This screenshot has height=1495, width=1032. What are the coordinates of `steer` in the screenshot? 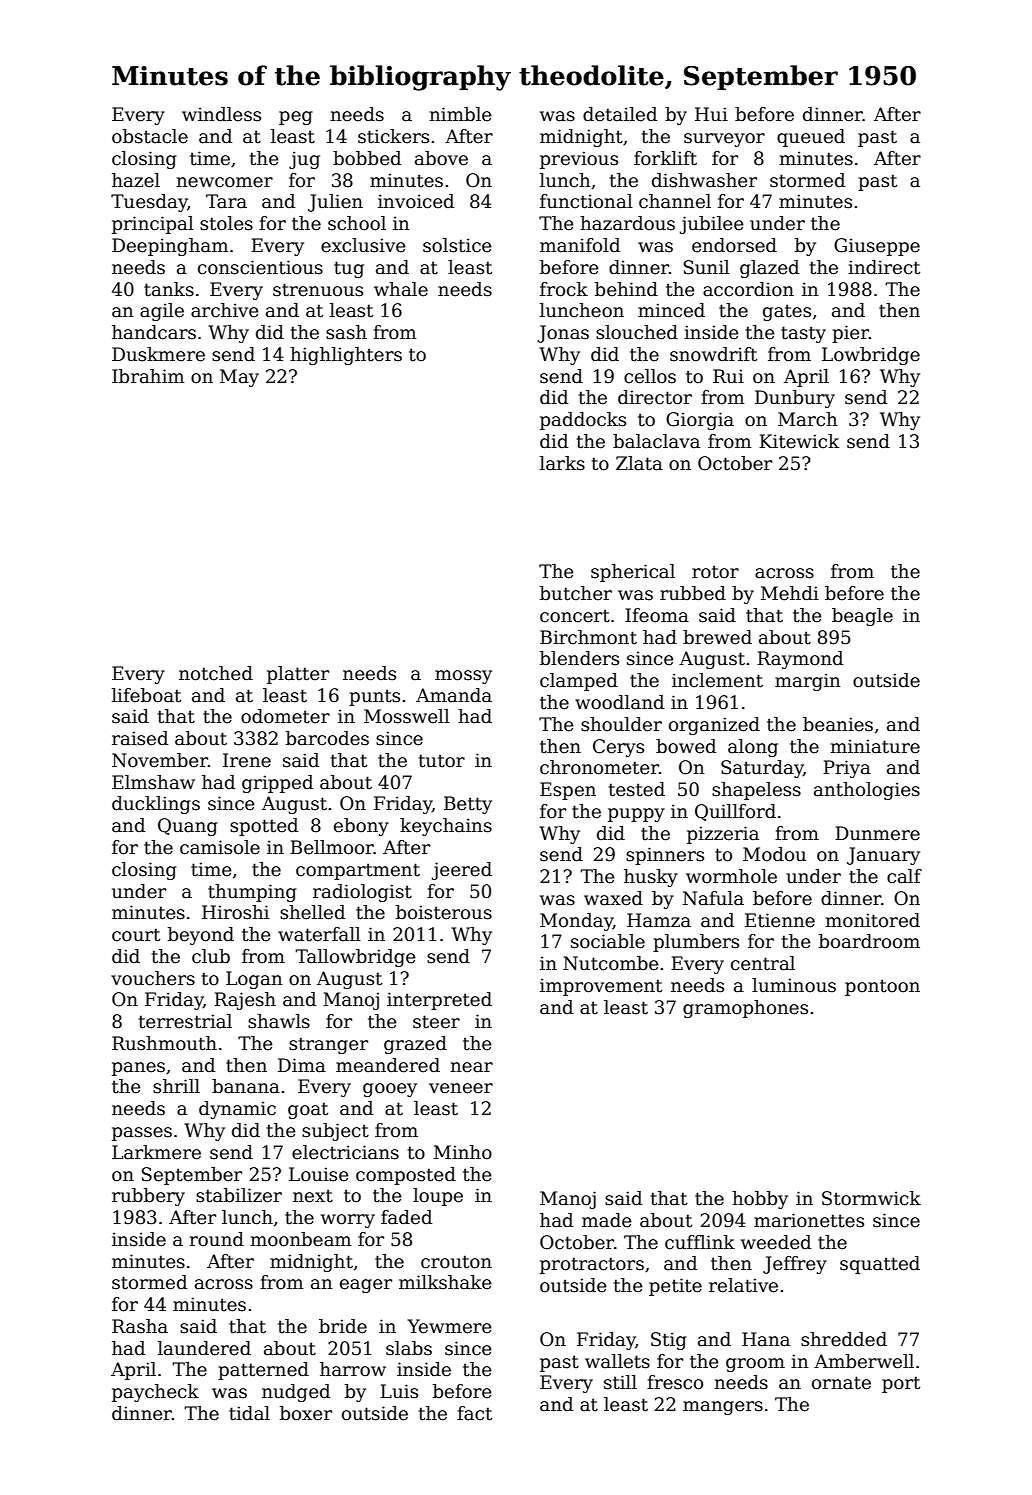 It's located at (436, 1022).
